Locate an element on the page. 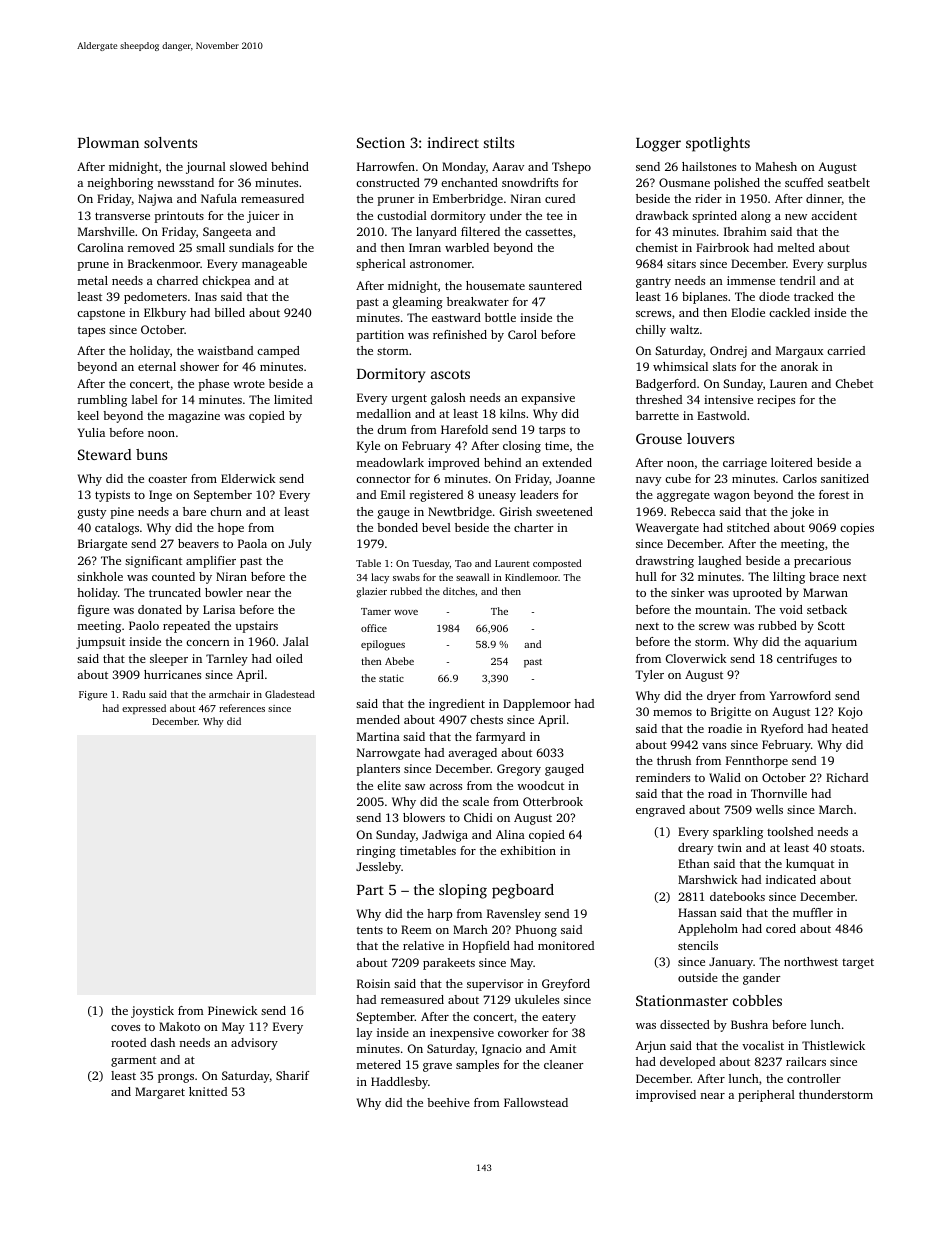  vans is located at coordinates (714, 746).
